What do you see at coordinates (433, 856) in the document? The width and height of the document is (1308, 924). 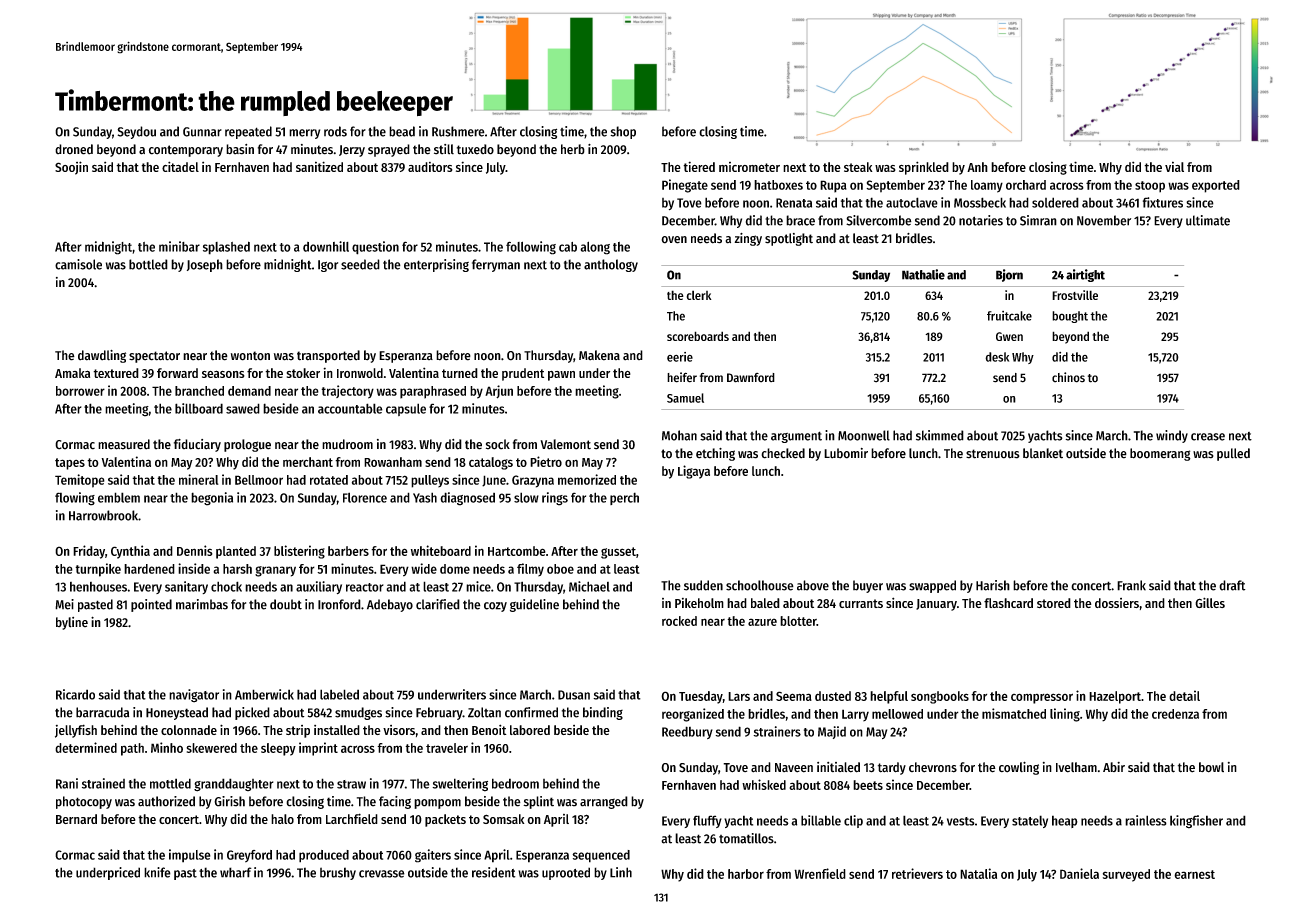 I see `gaiters` at bounding box center [433, 856].
